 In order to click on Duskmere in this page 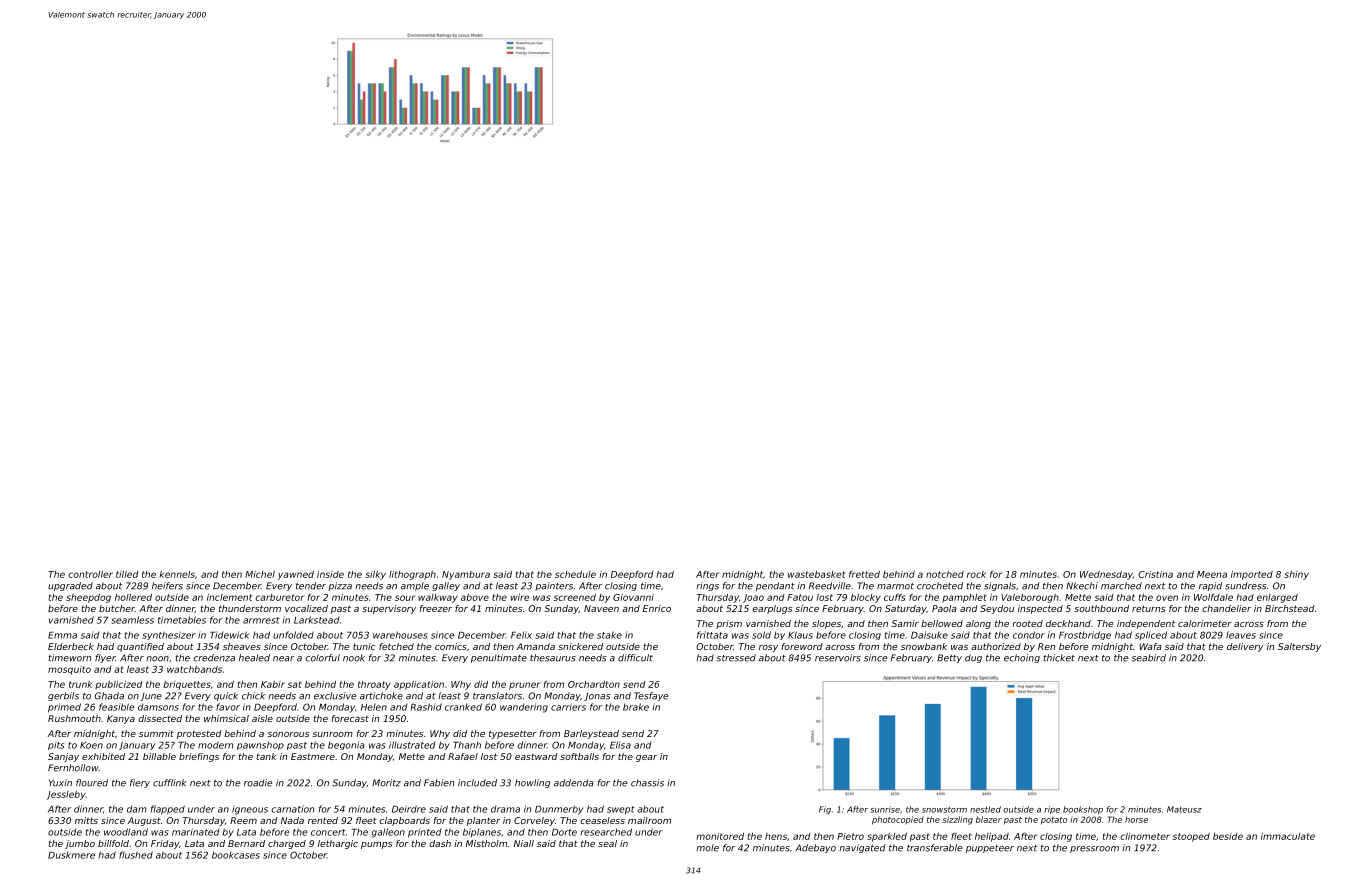, I will do `click(71, 855)`.
